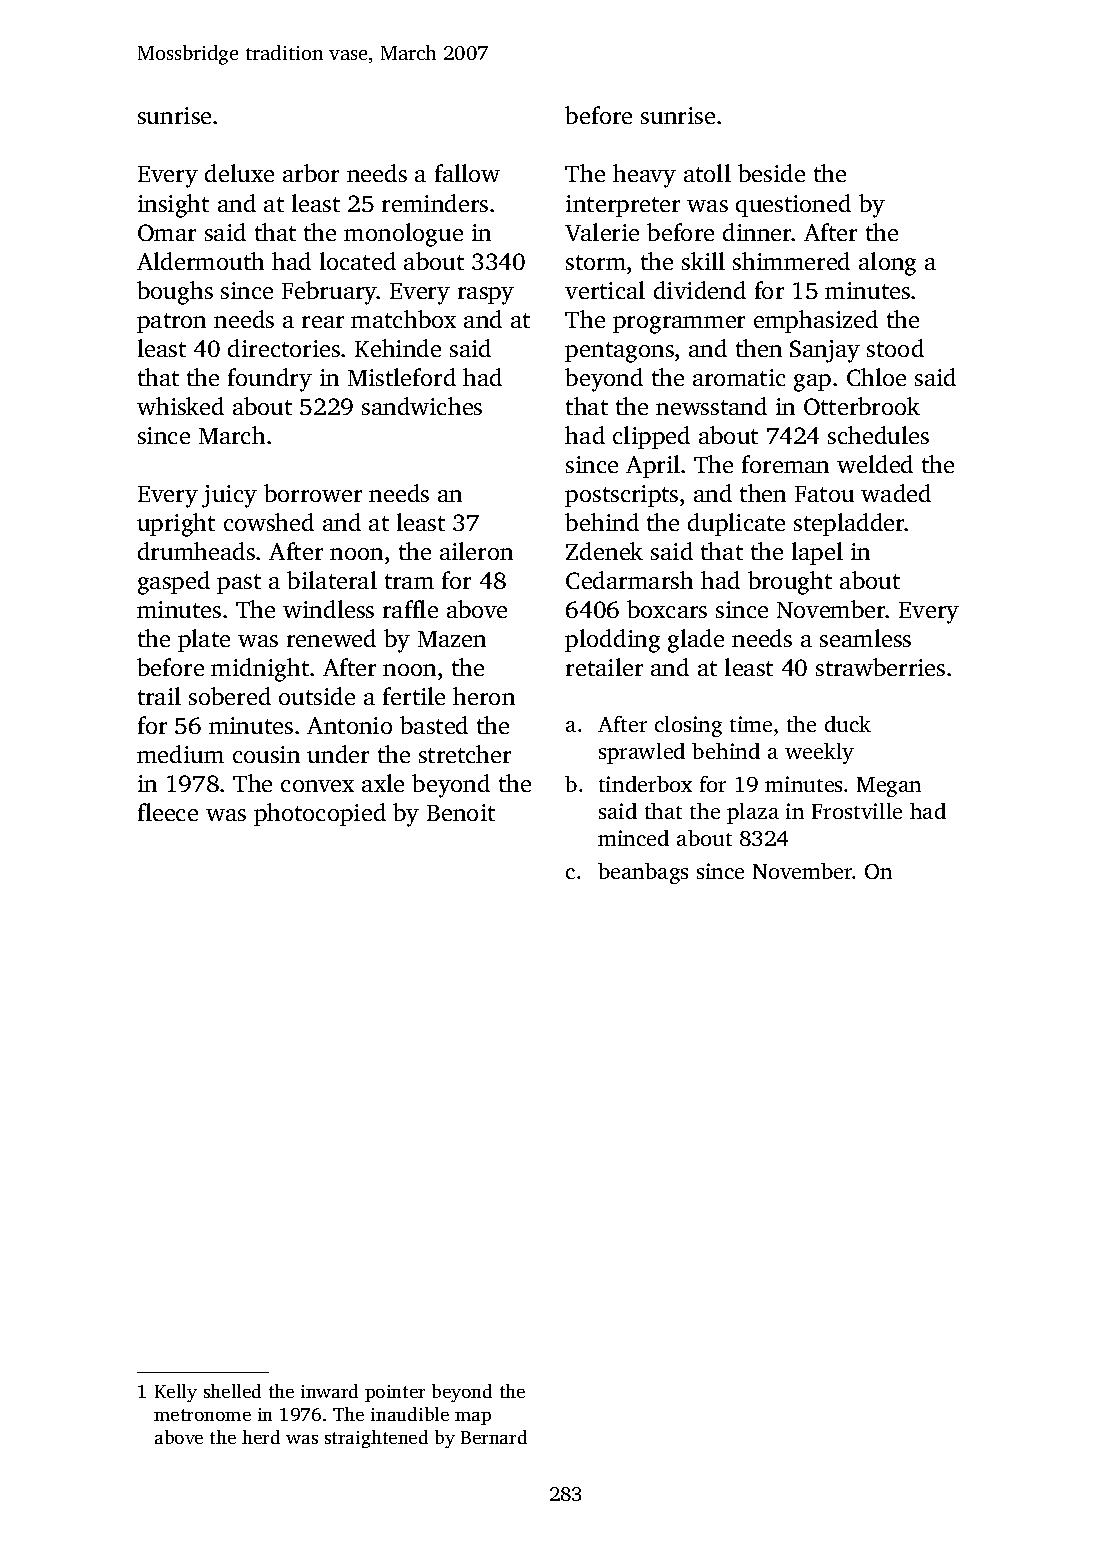 This screenshot has width=1098, height=1559. Describe the element at coordinates (484, 696) in the screenshot. I see `heron` at that location.
